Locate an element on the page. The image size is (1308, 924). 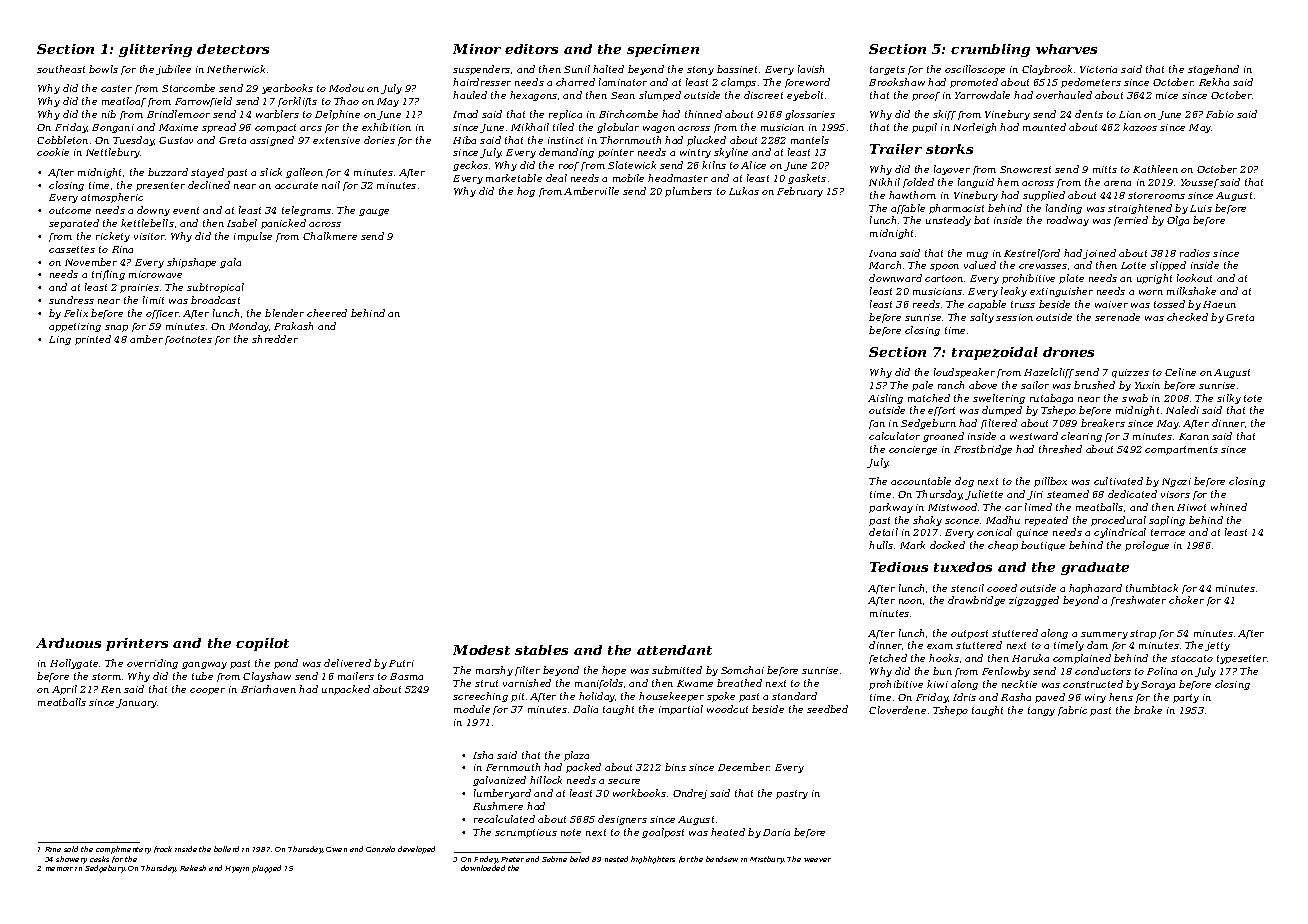
lookout is located at coordinates (1194, 278).
